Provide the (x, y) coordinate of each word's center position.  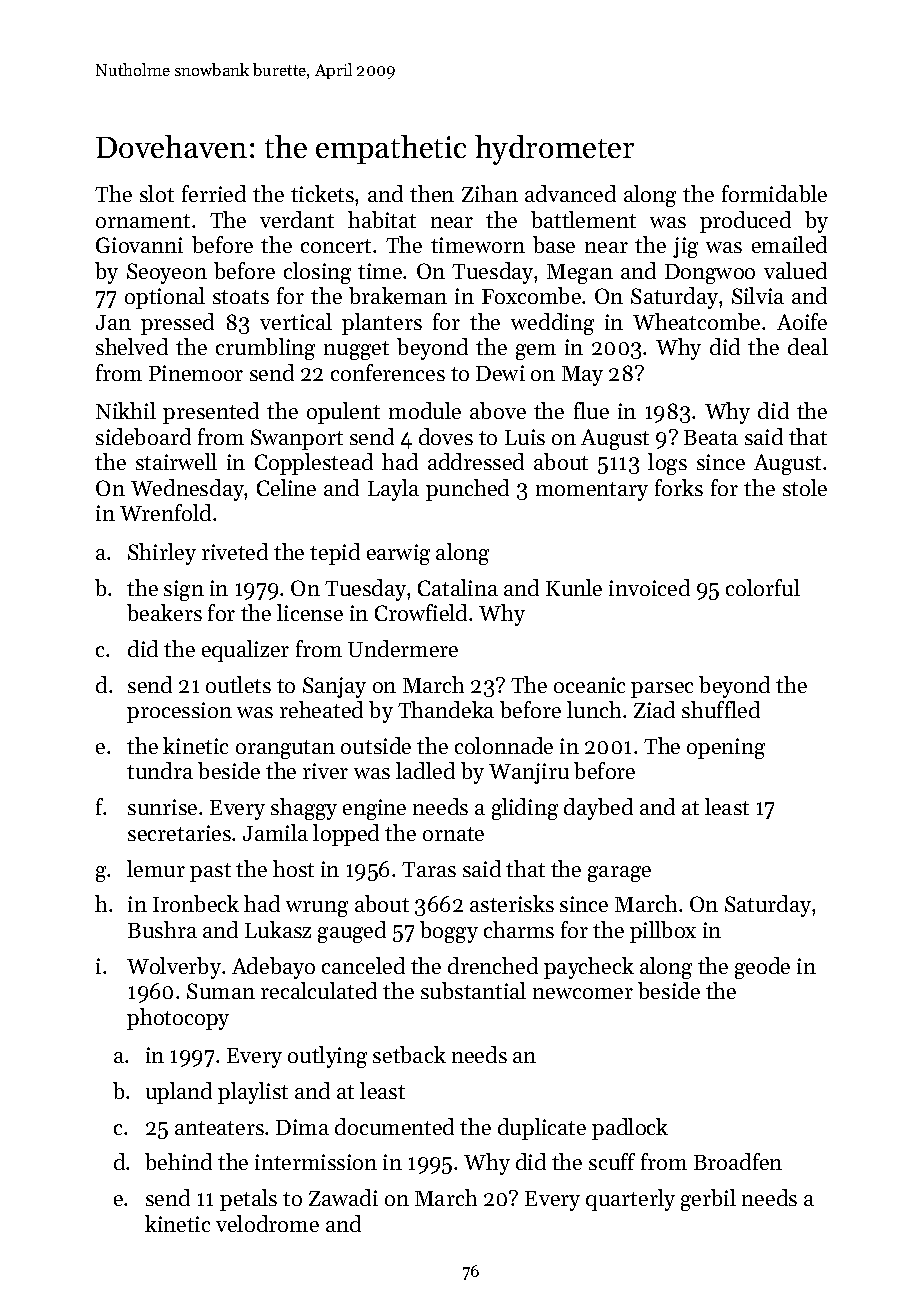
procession (179, 712)
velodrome (267, 1223)
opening (726, 748)
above (498, 410)
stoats (241, 297)
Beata (711, 437)
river (325, 771)
